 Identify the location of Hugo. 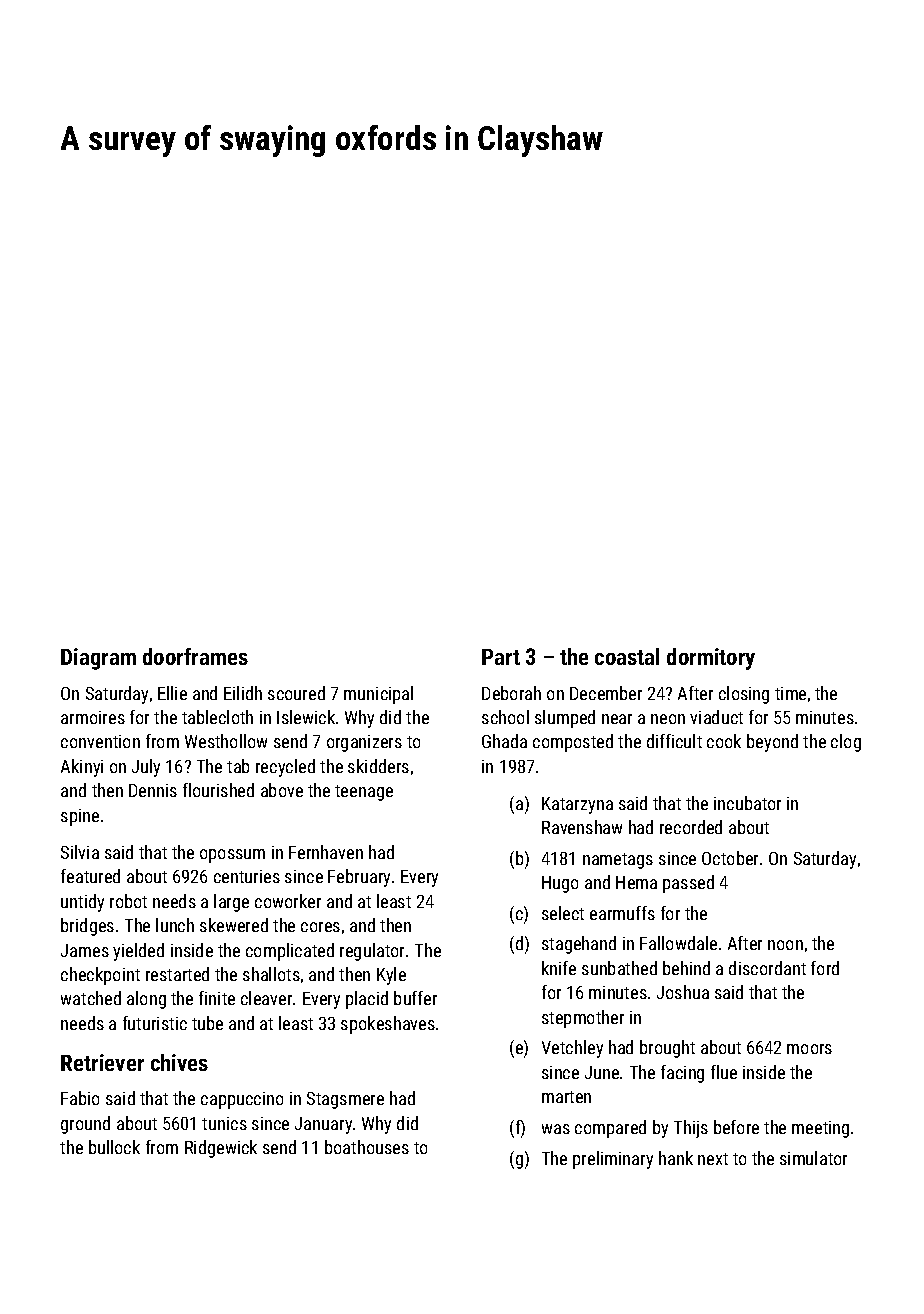
(560, 884).
